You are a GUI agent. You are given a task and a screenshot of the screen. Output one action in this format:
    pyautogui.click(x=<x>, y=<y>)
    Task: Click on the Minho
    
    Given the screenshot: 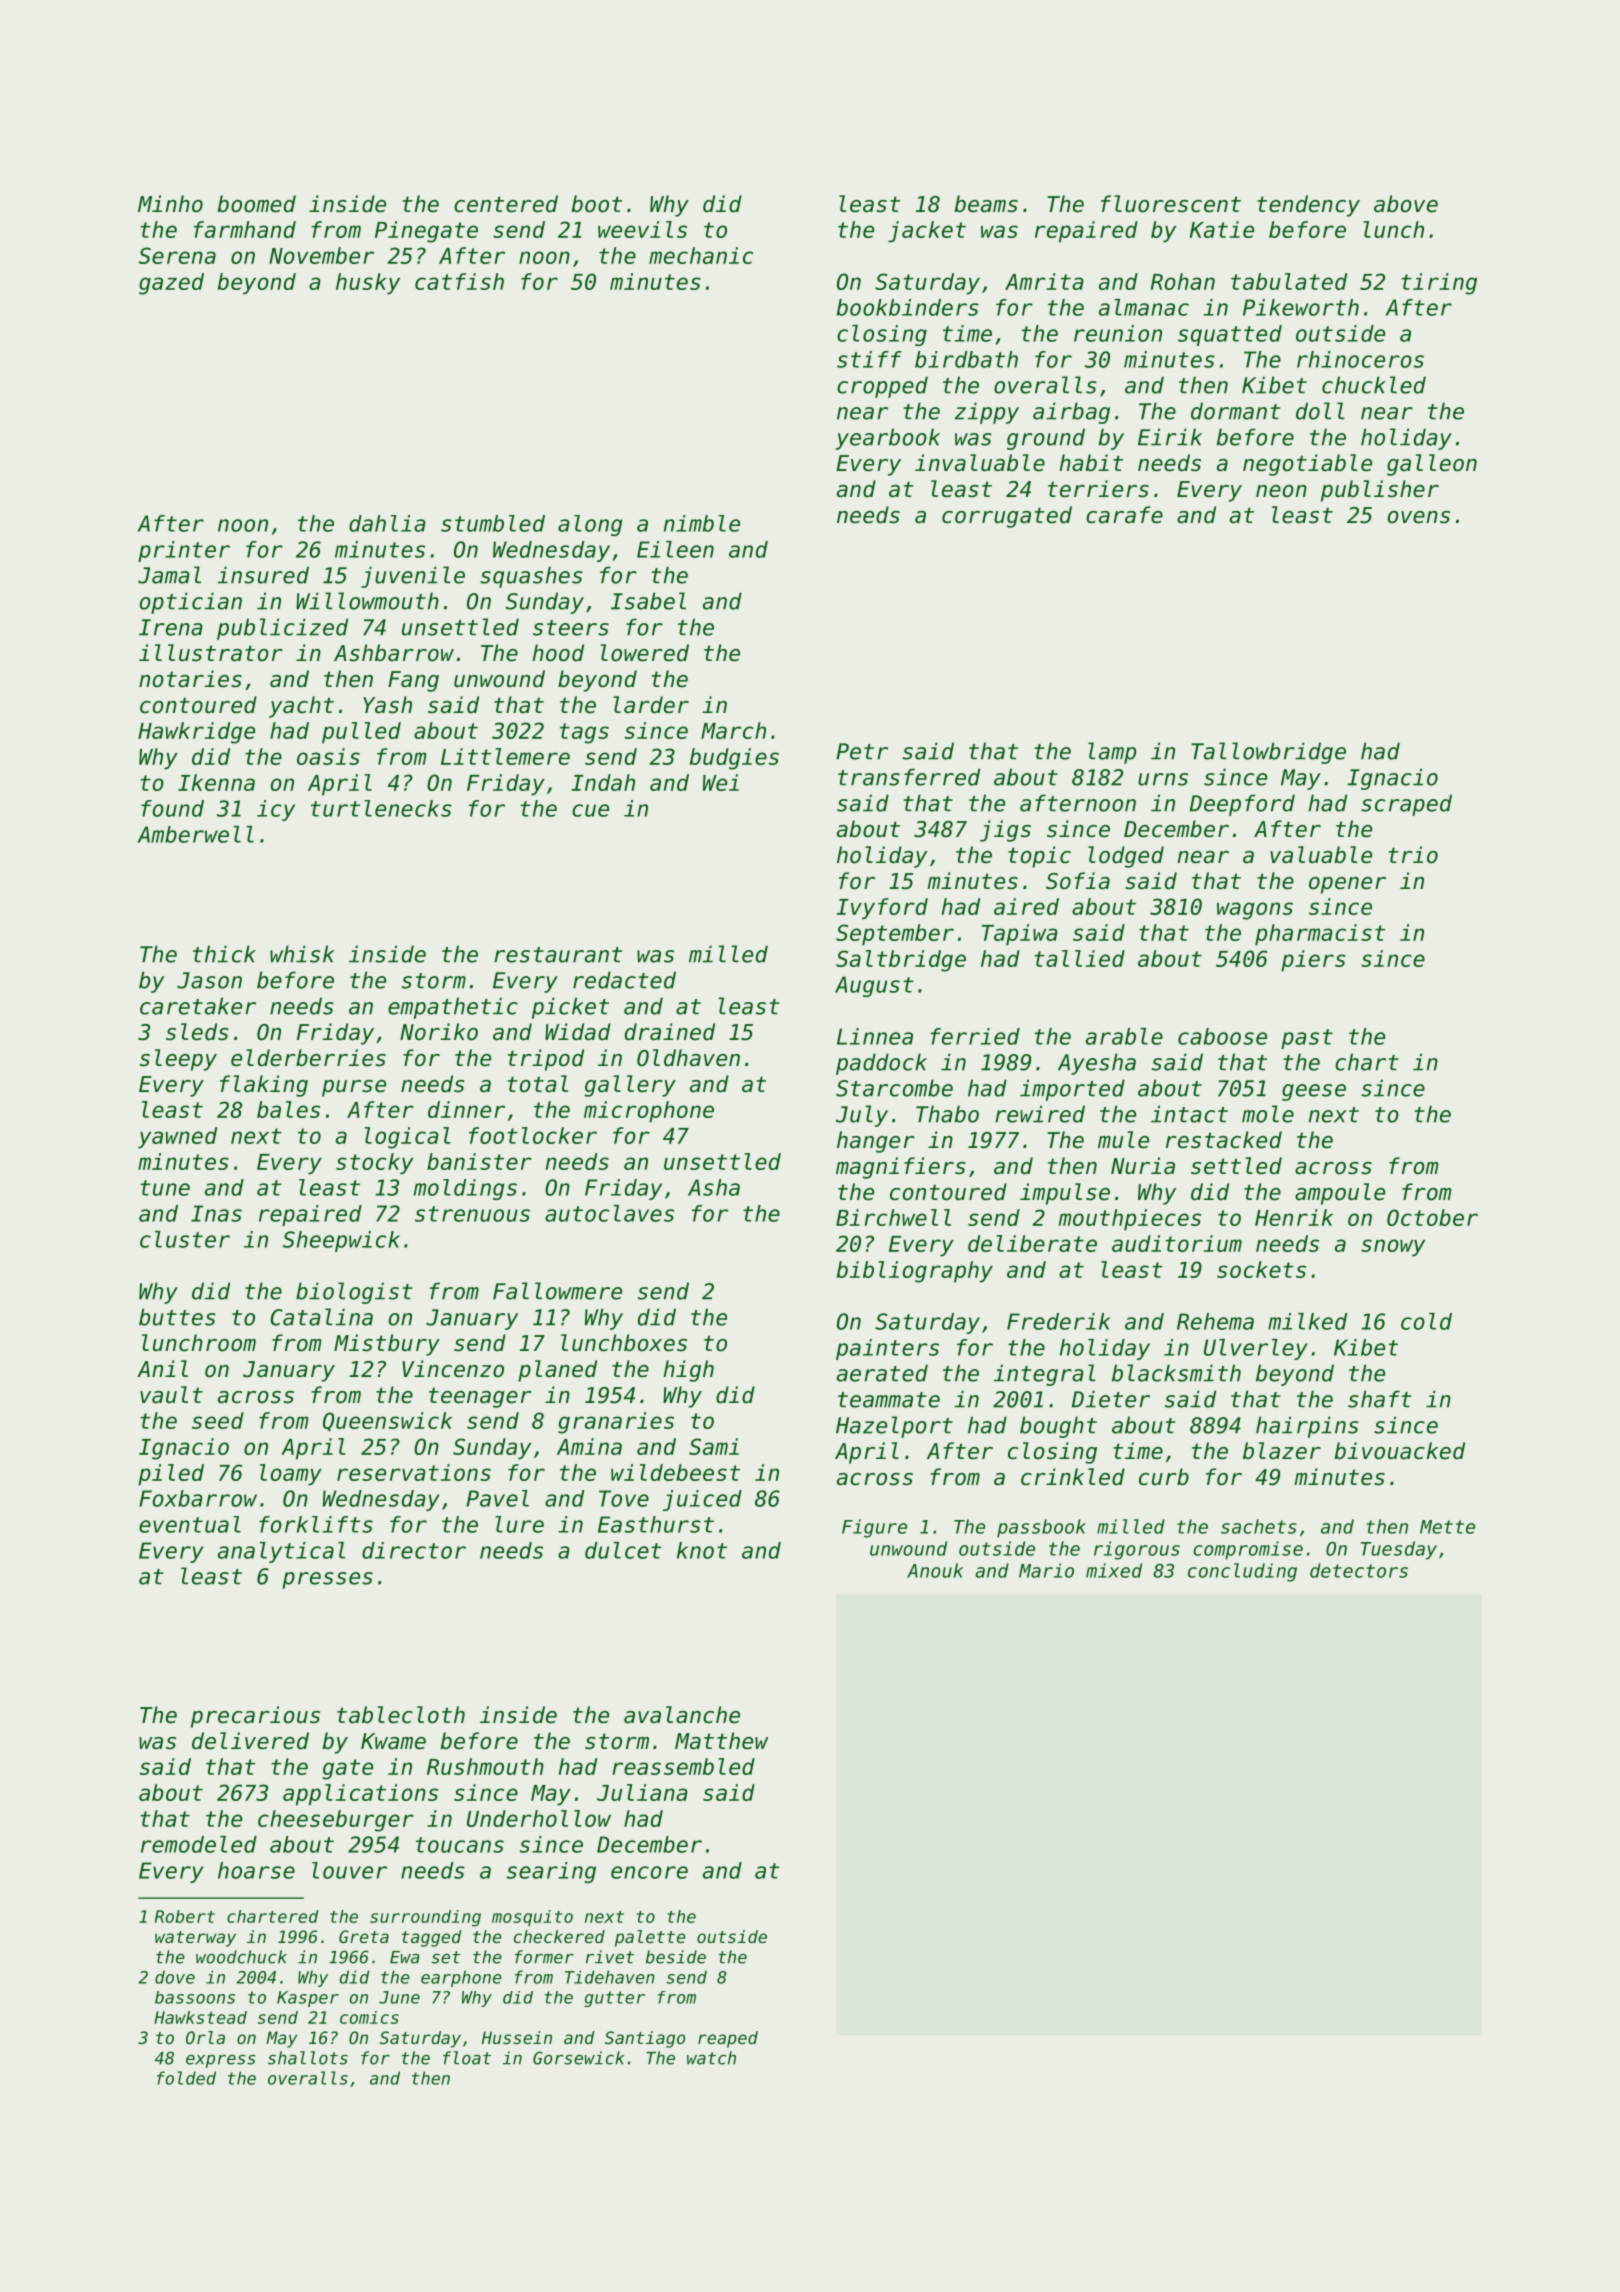 What is the action you would take?
    pyautogui.click(x=170, y=204)
